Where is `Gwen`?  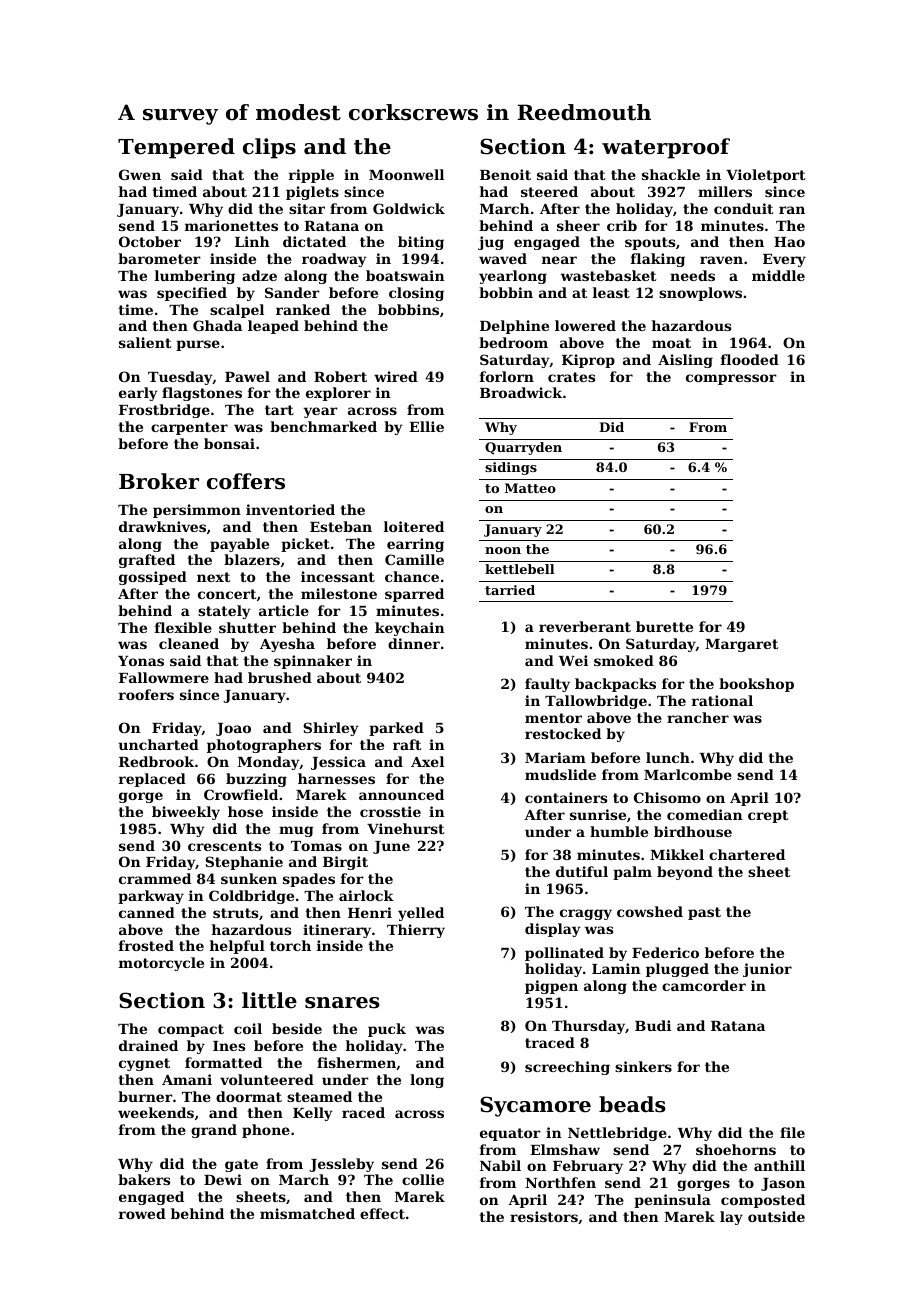
Gwen is located at coordinates (140, 174).
